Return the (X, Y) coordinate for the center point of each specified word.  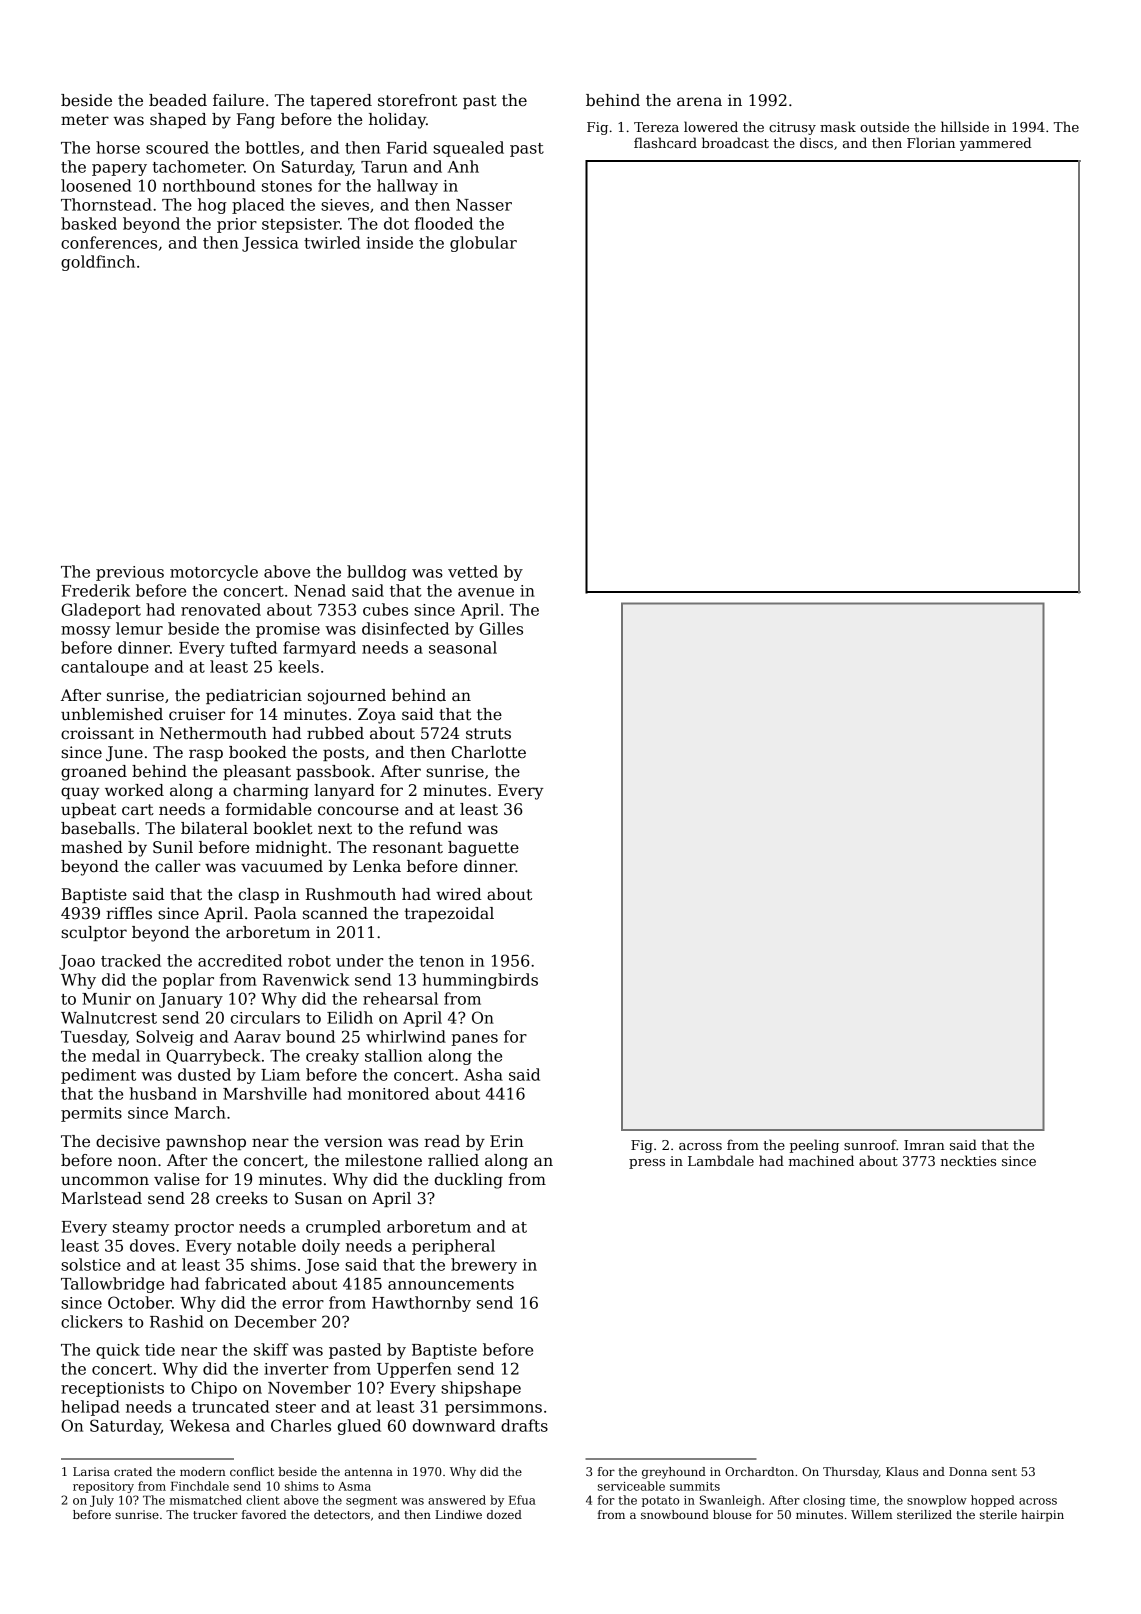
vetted (473, 571)
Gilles (501, 628)
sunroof (870, 1144)
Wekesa (200, 1425)
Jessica (270, 244)
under (359, 960)
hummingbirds (480, 981)
